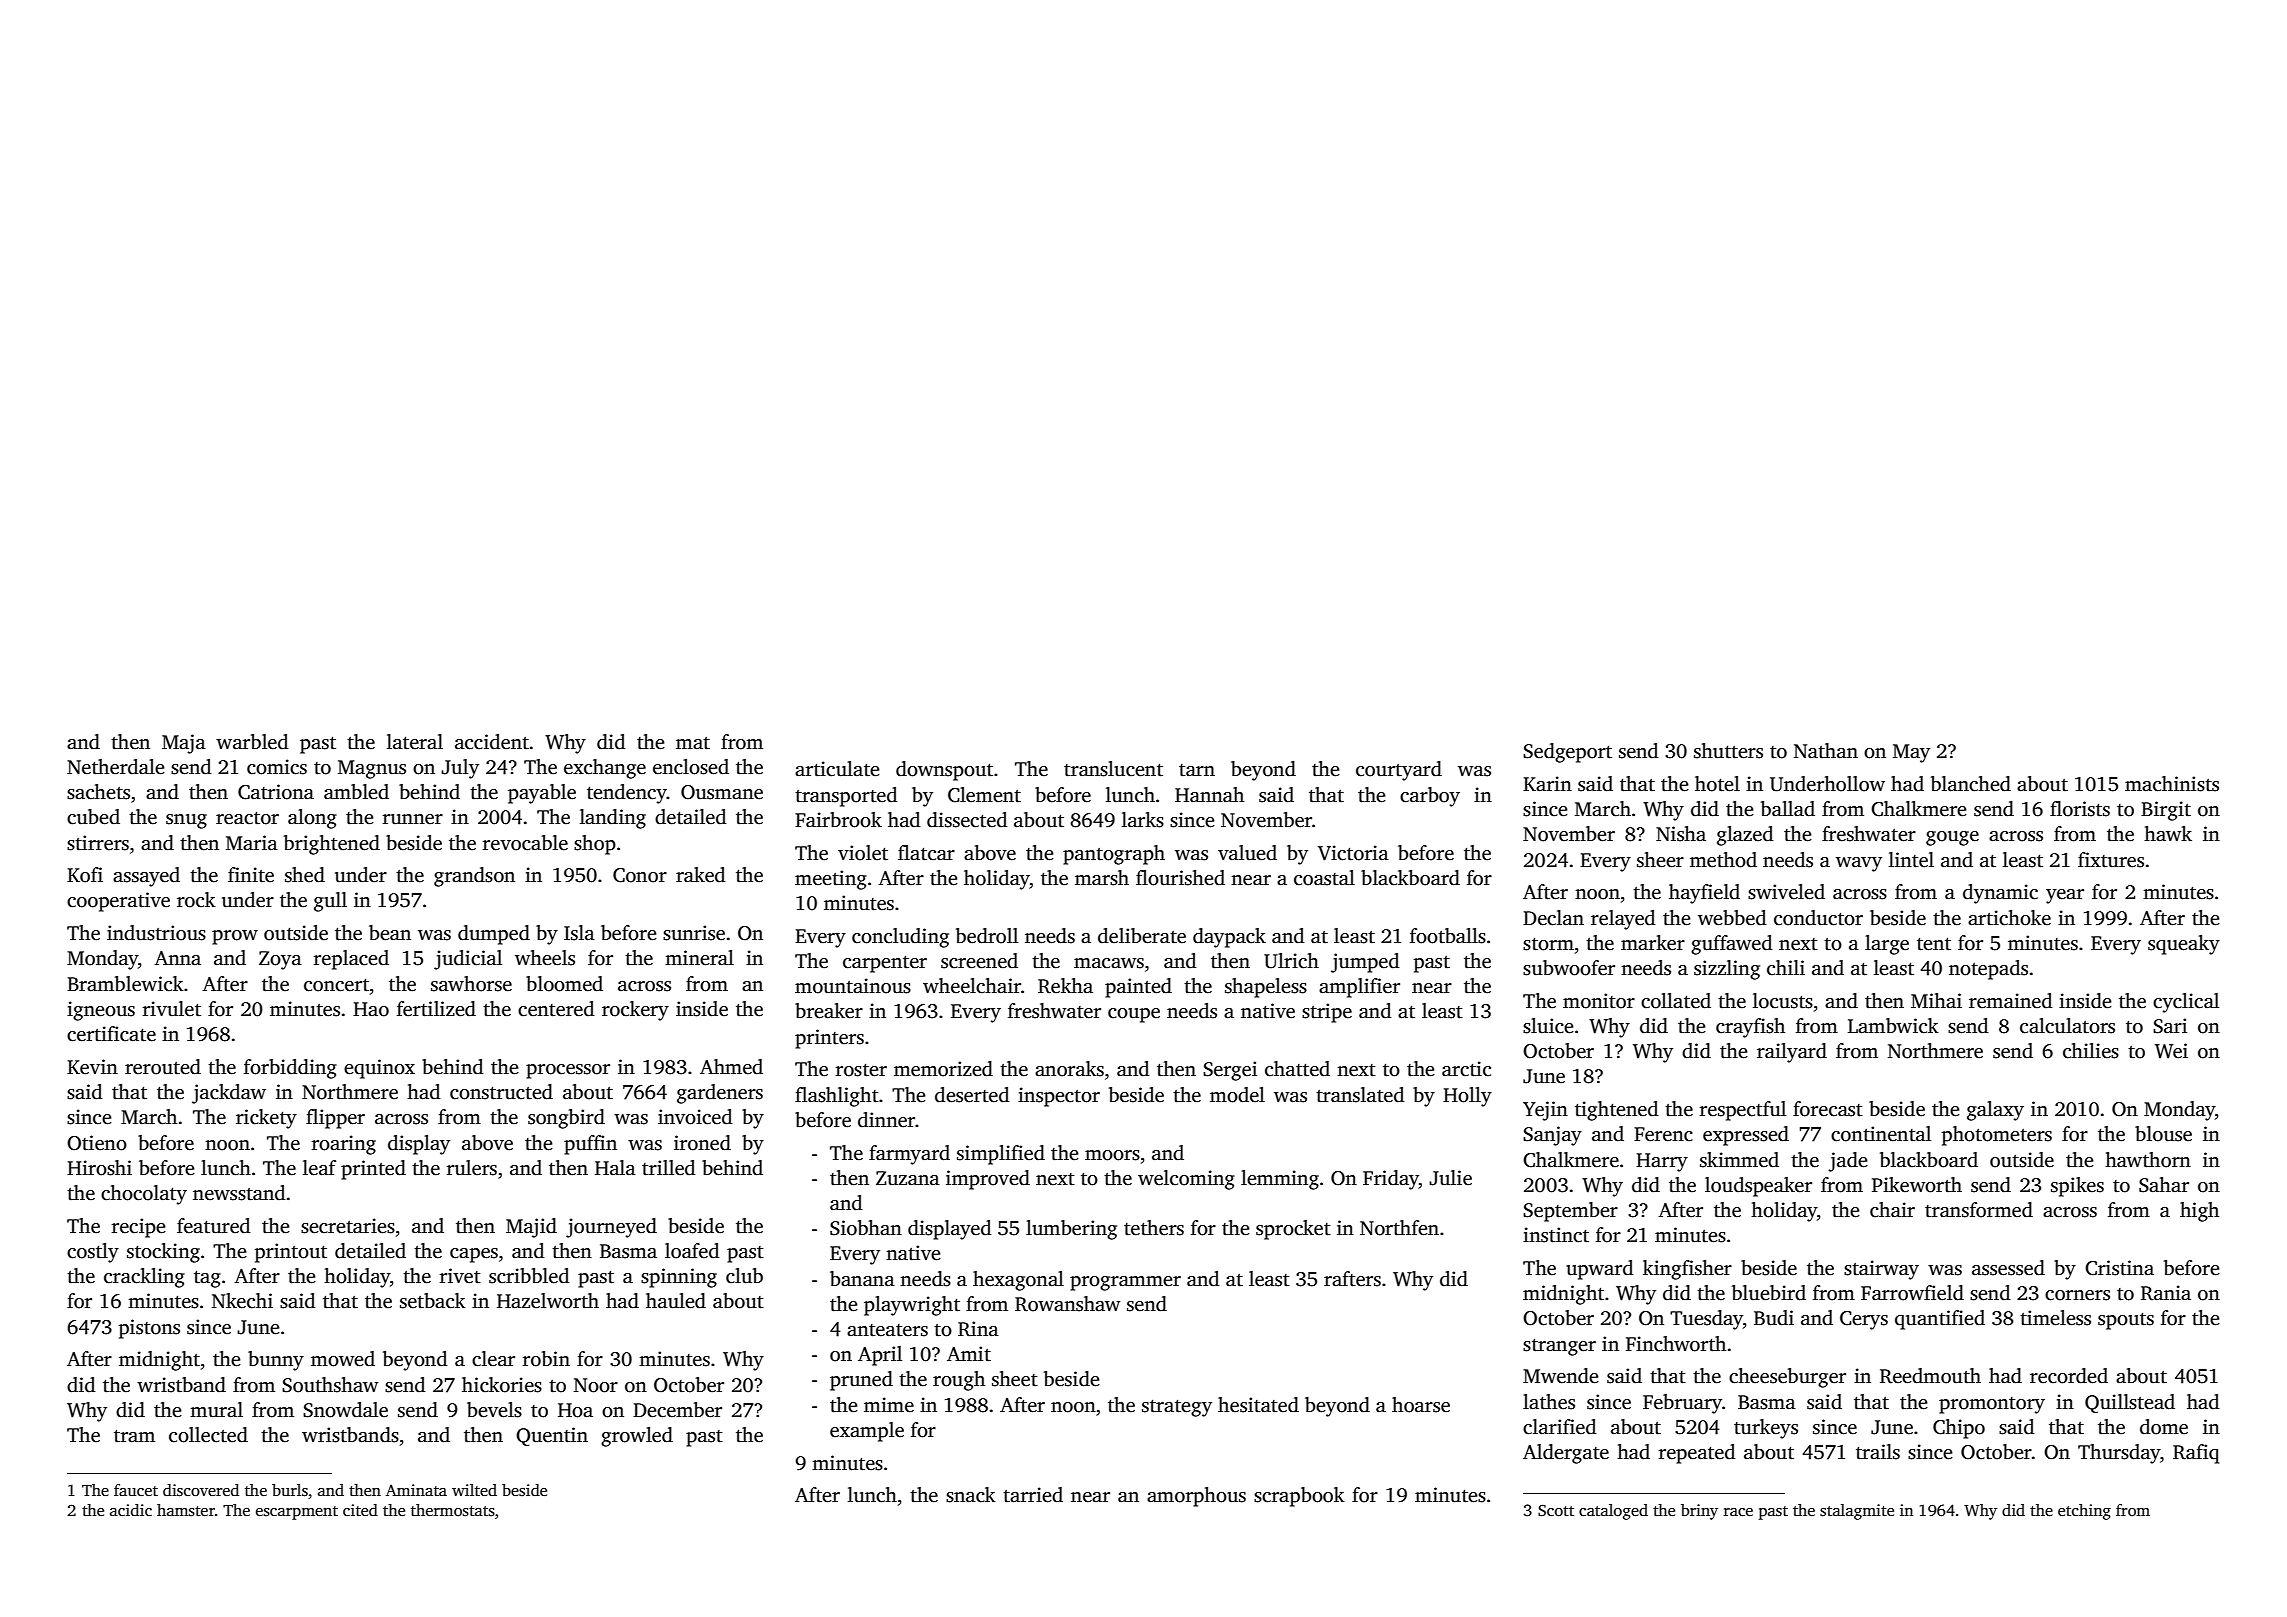 The width and height of the screenshot is (2287, 1617). I want to click on printers, so click(829, 1039).
